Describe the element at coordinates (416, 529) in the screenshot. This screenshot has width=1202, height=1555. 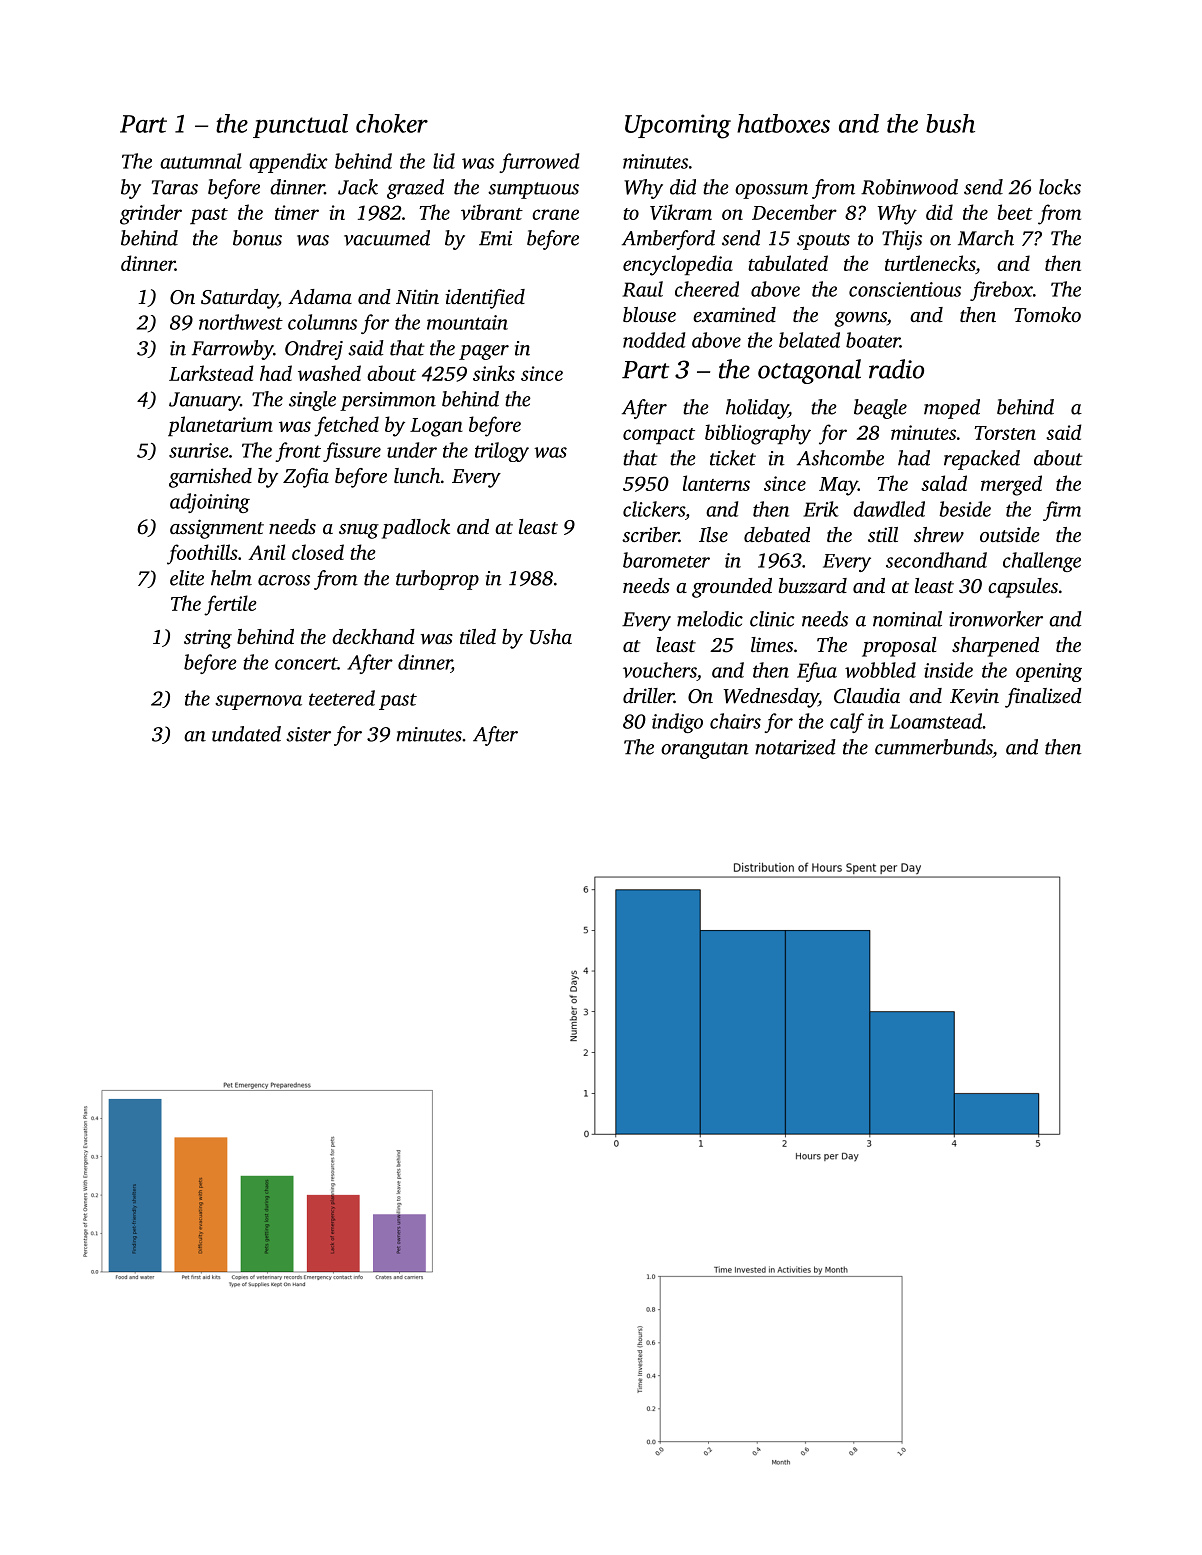
I see `padlock` at that location.
